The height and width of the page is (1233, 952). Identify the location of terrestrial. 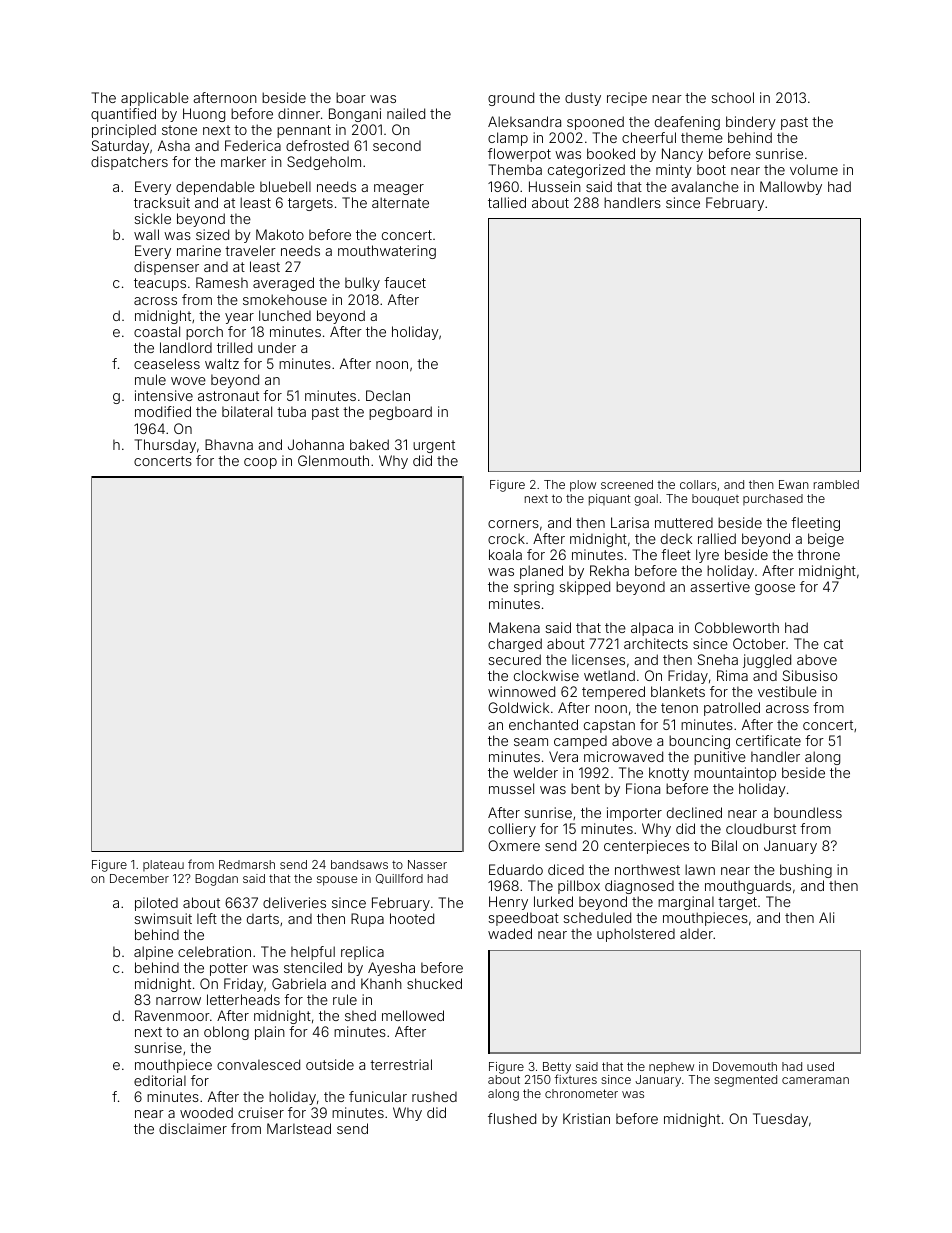
(401, 1064).
